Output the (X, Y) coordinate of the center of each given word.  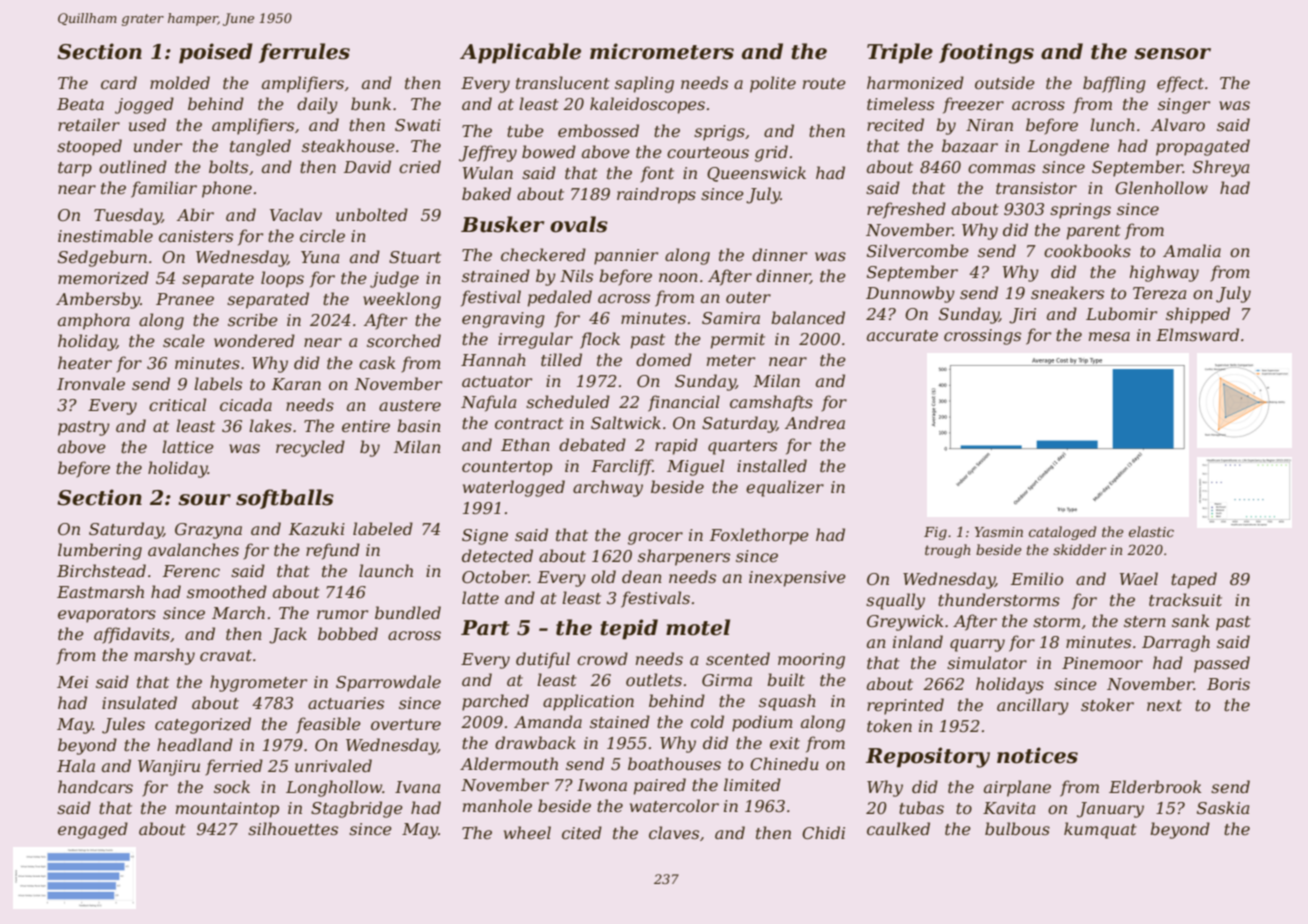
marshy (164, 656)
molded (180, 82)
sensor (1172, 54)
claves (674, 832)
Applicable (520, 53)
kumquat (1100, 830)
